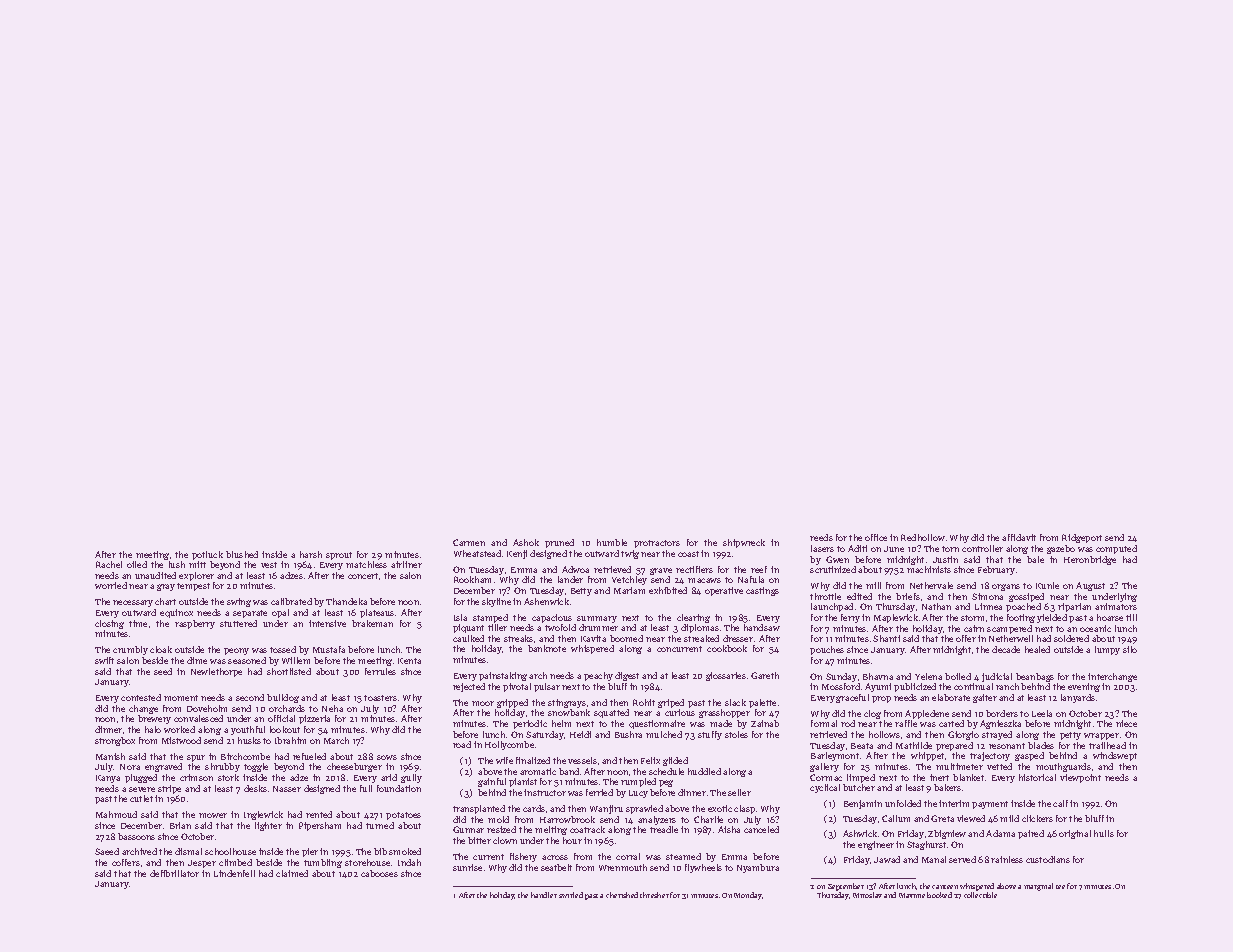  I want to click on handler, so click(544, 895).
